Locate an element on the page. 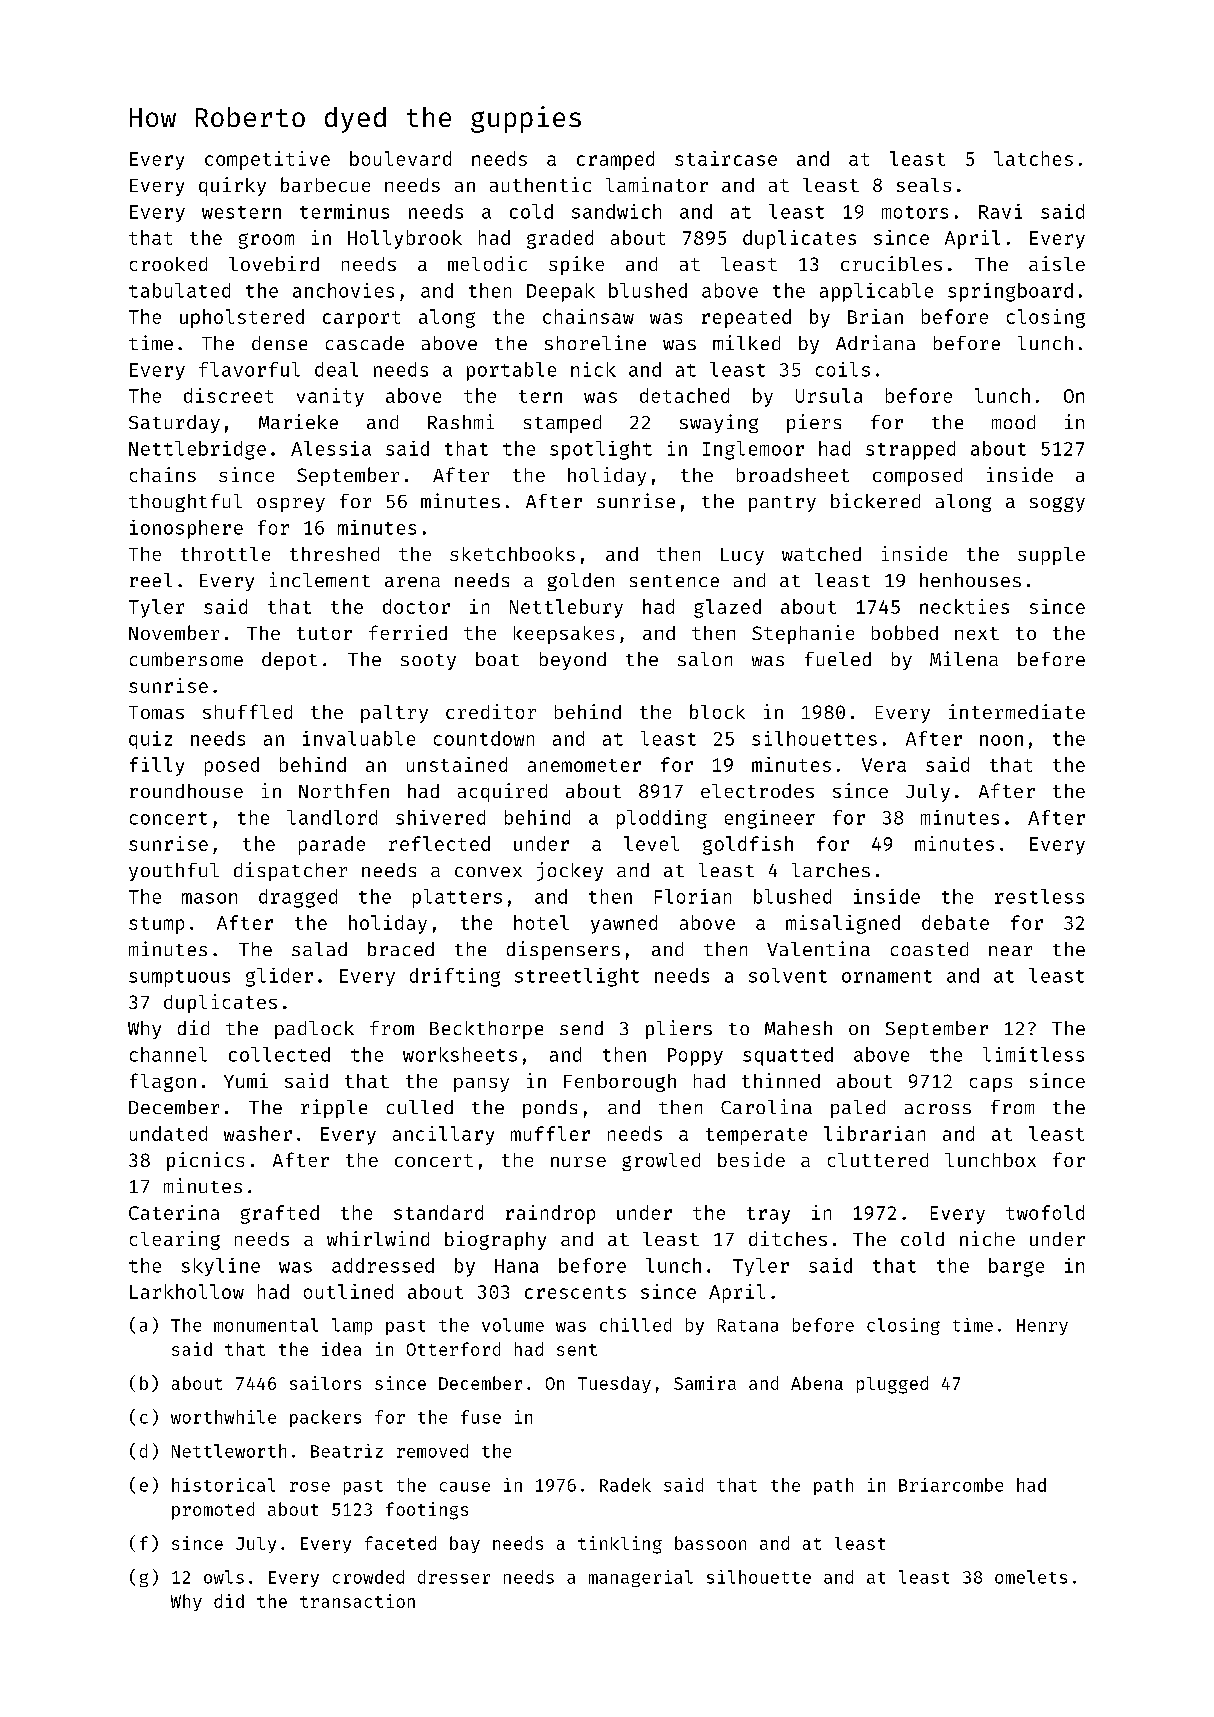 Image resolution: width=1214 pixels, height=1717 pixels. cramped is located at coordinates (615, 160).
